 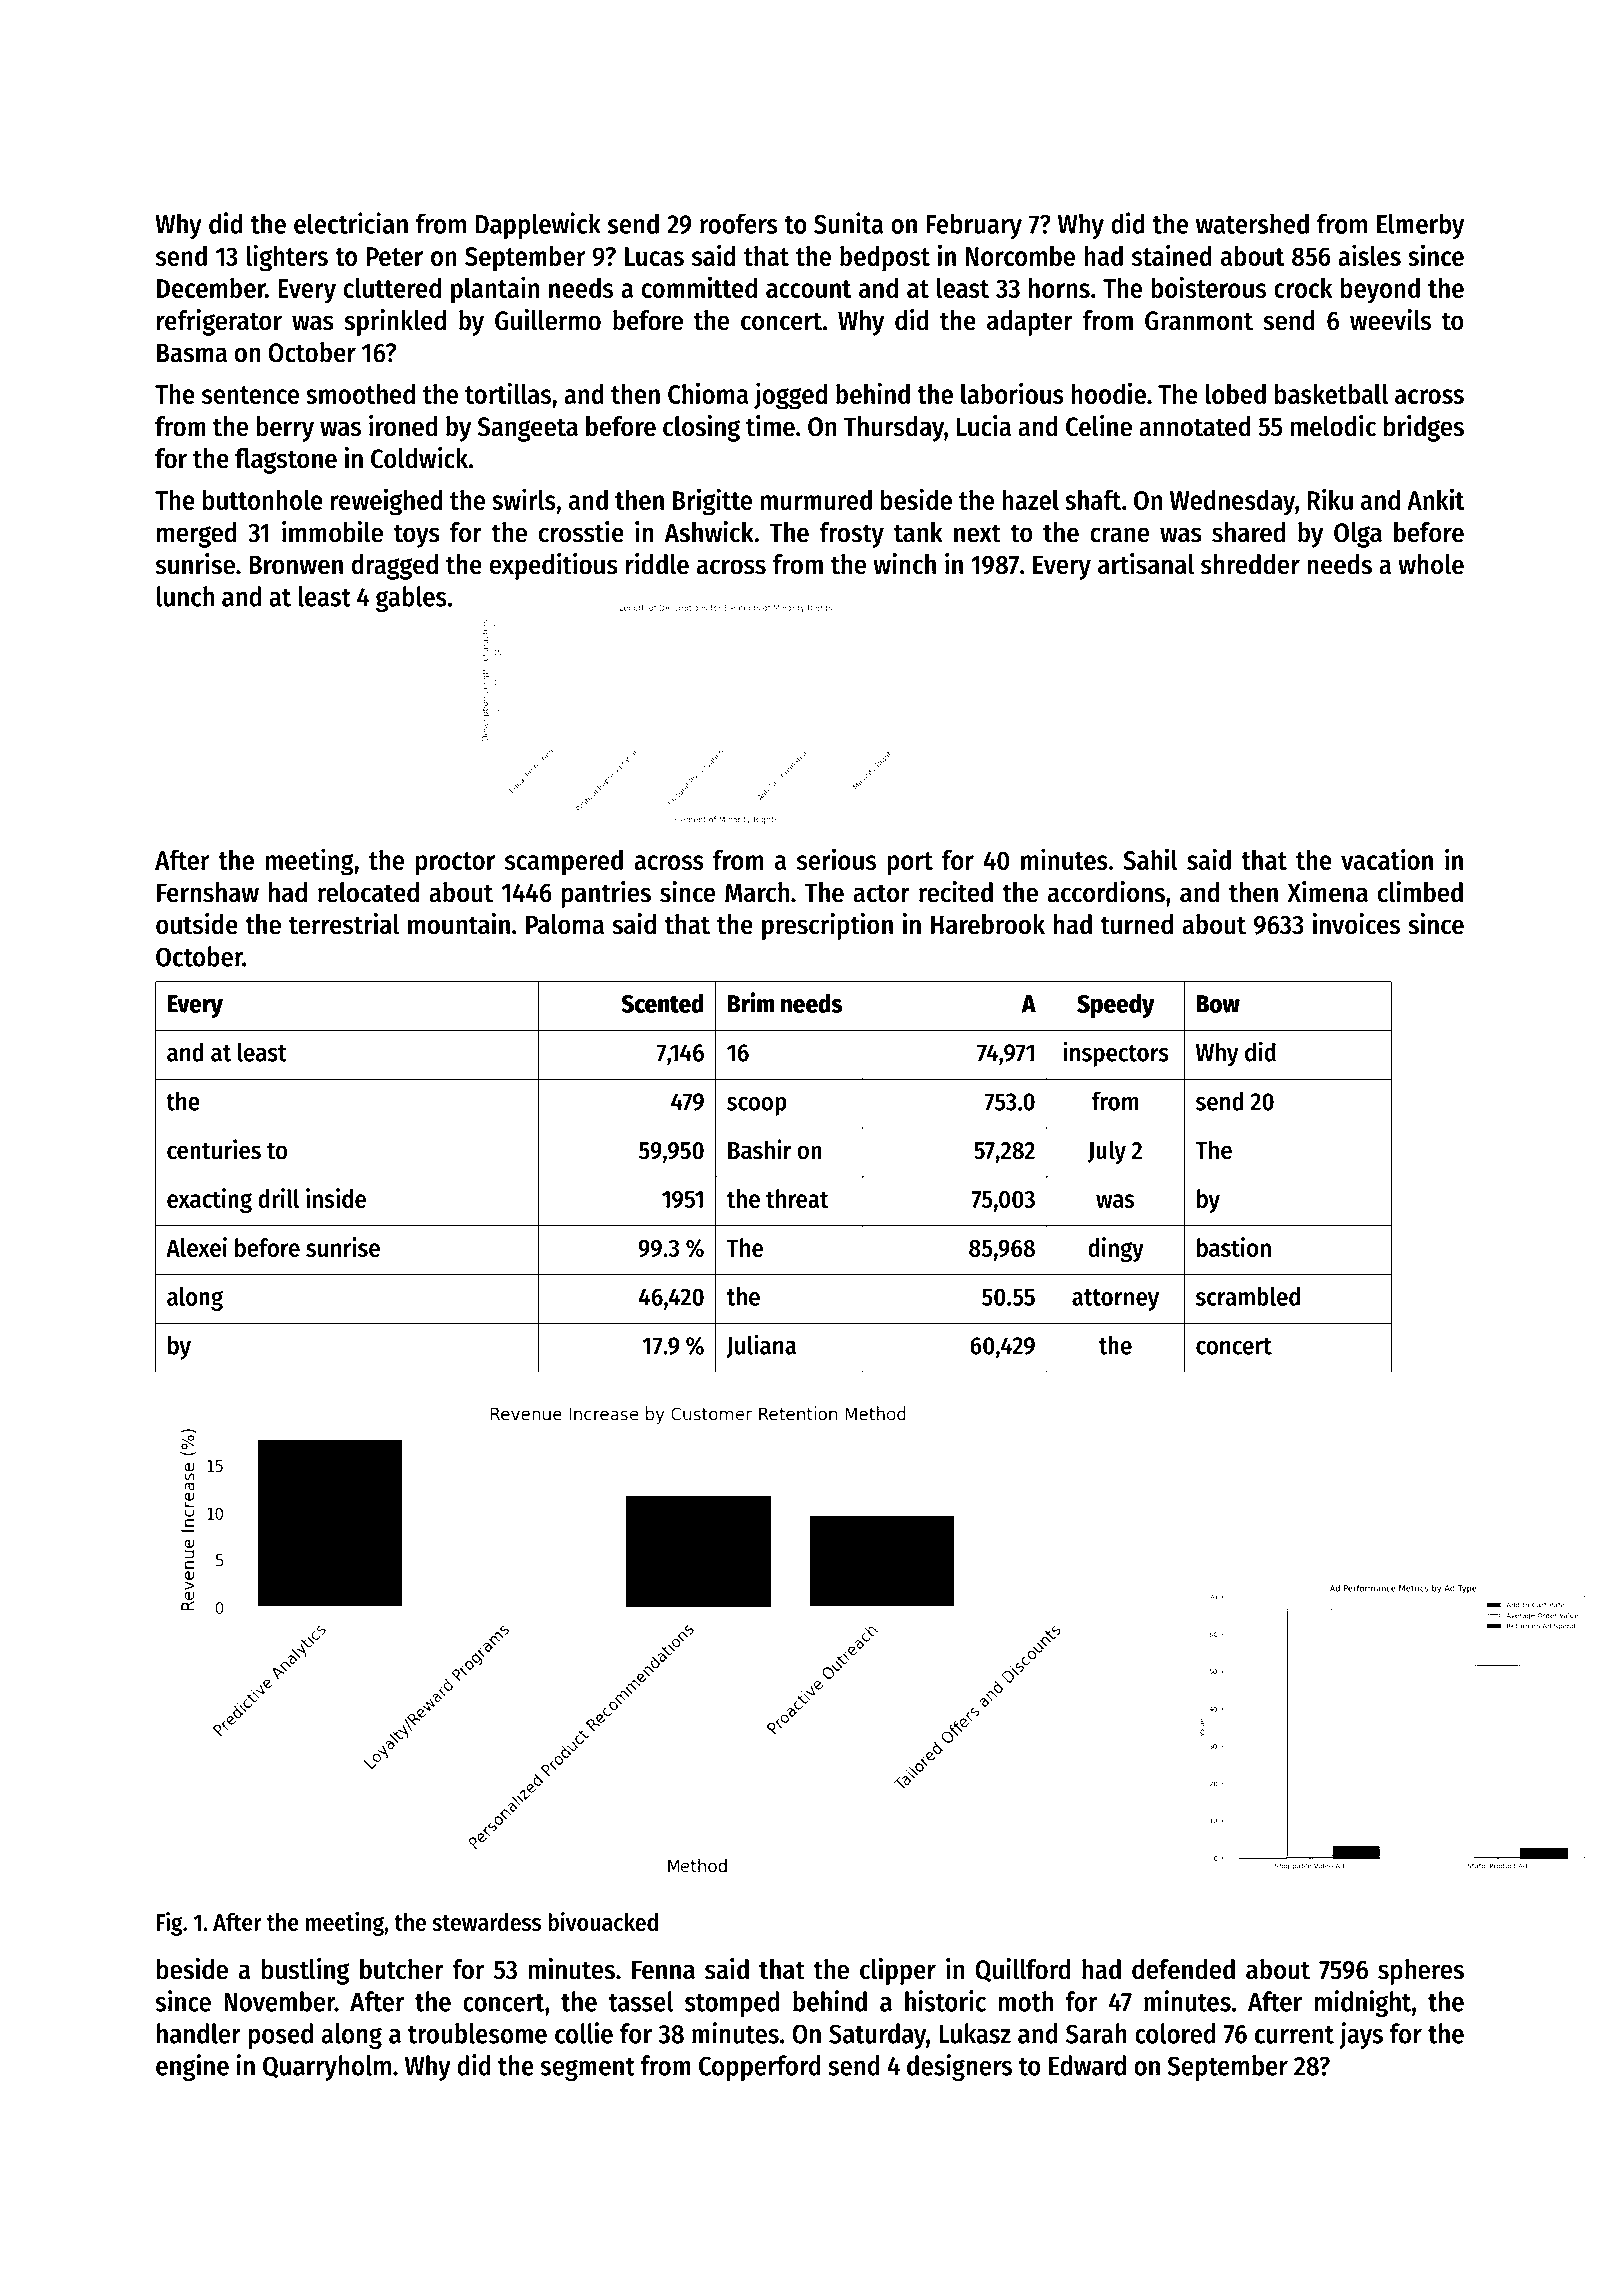 What do you see at coordinates (554, 566) in the document?
I see `expeditious` at bounding box center [554, 566].
